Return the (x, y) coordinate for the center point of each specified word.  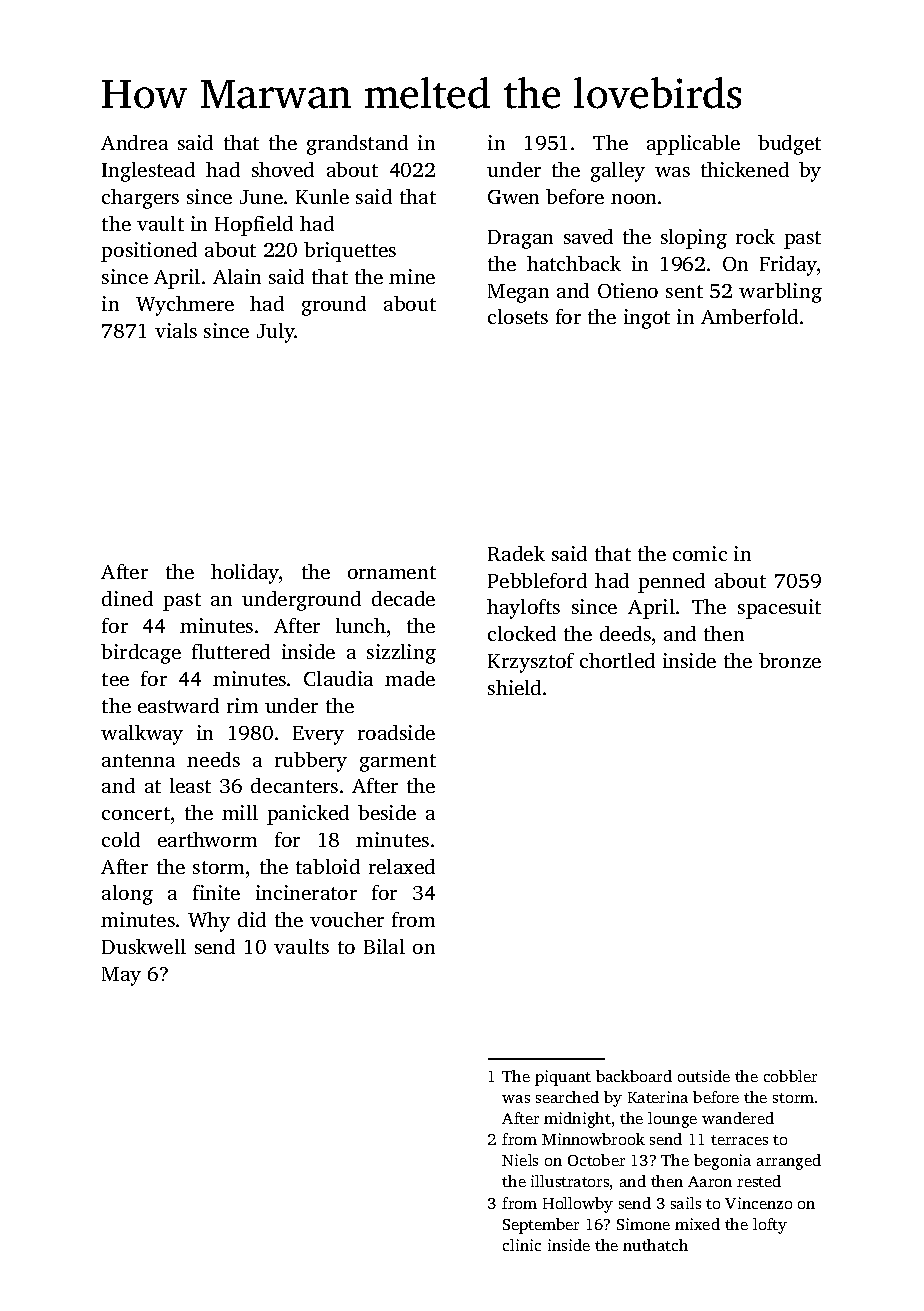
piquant (563, 1078)
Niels (520, 1160)
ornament (392, 572)
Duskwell (144, 946)
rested (759, 1181)
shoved (283, 169)
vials (176, 330)
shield (514, 687)
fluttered (231, 651)
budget (789, 145)
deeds (625, 633)
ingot (647, 319)
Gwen (513, 197)
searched (567, 1097)
